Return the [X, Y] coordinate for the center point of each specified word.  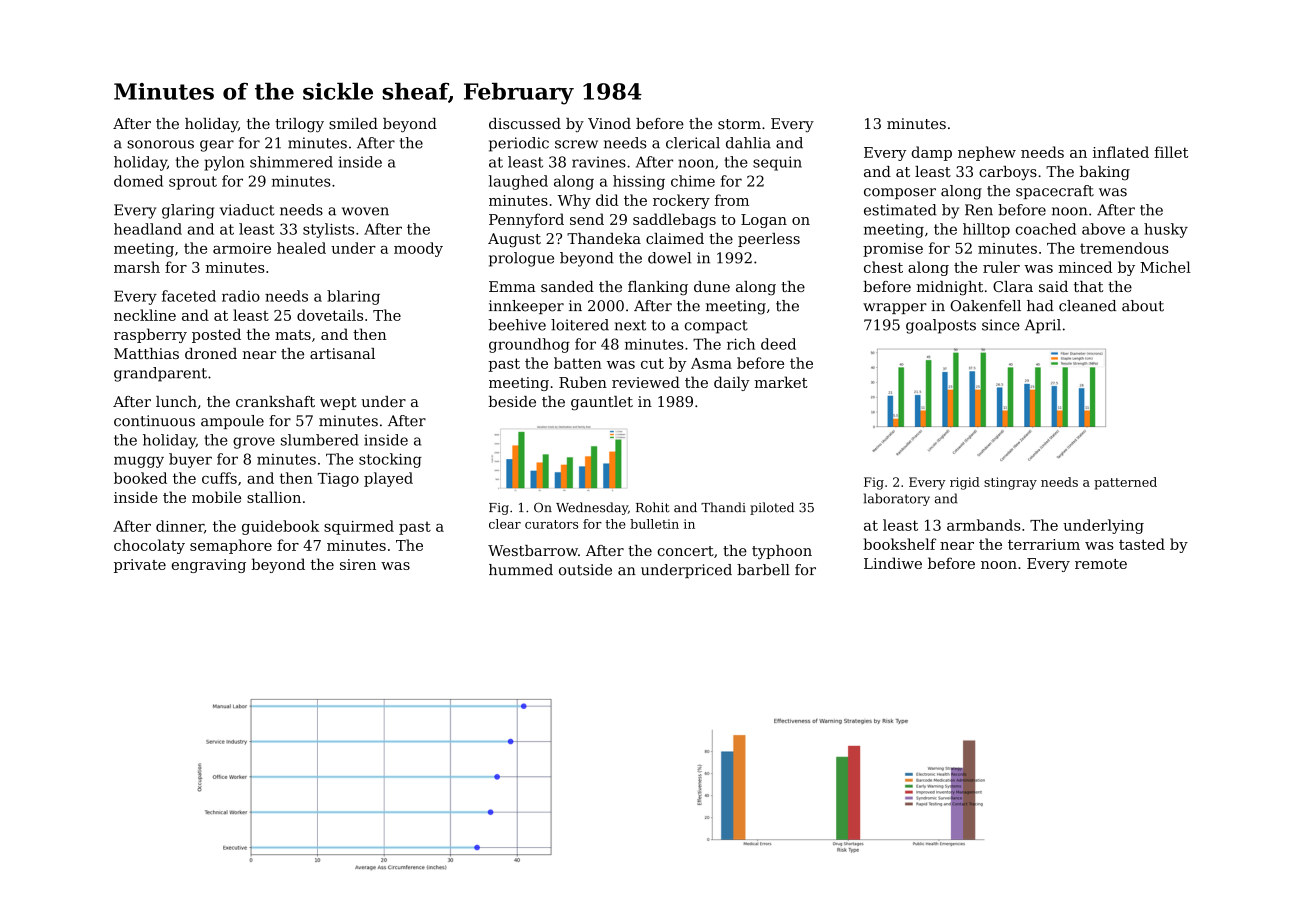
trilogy [299, 125]
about [1143, 306]
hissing [639, 182]
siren [358, 564]
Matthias [146, 353]
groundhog [529, 345]
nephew [987, 153]
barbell [763, 570]
